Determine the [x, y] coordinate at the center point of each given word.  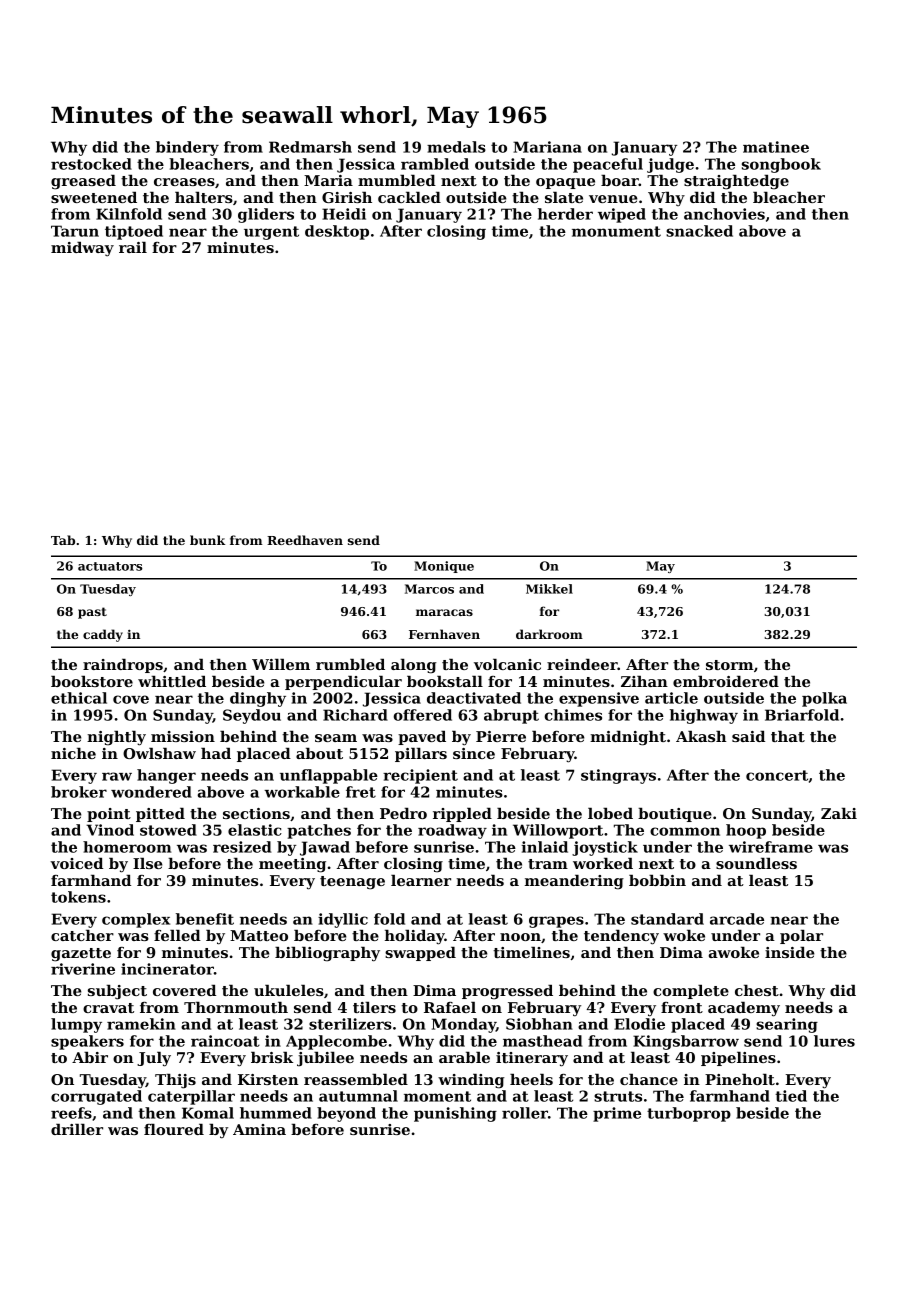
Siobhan [539, 1024]
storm [730, 665]
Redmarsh [310, 147]
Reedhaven [305, 540]
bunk [207, 540]
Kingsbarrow [686, 1042]
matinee [776, 147]
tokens [78, 897]
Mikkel [549, 589]
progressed [507, 992]
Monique [444, 567]
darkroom [549, 634]
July [154, 1059]
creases [184, 182]
